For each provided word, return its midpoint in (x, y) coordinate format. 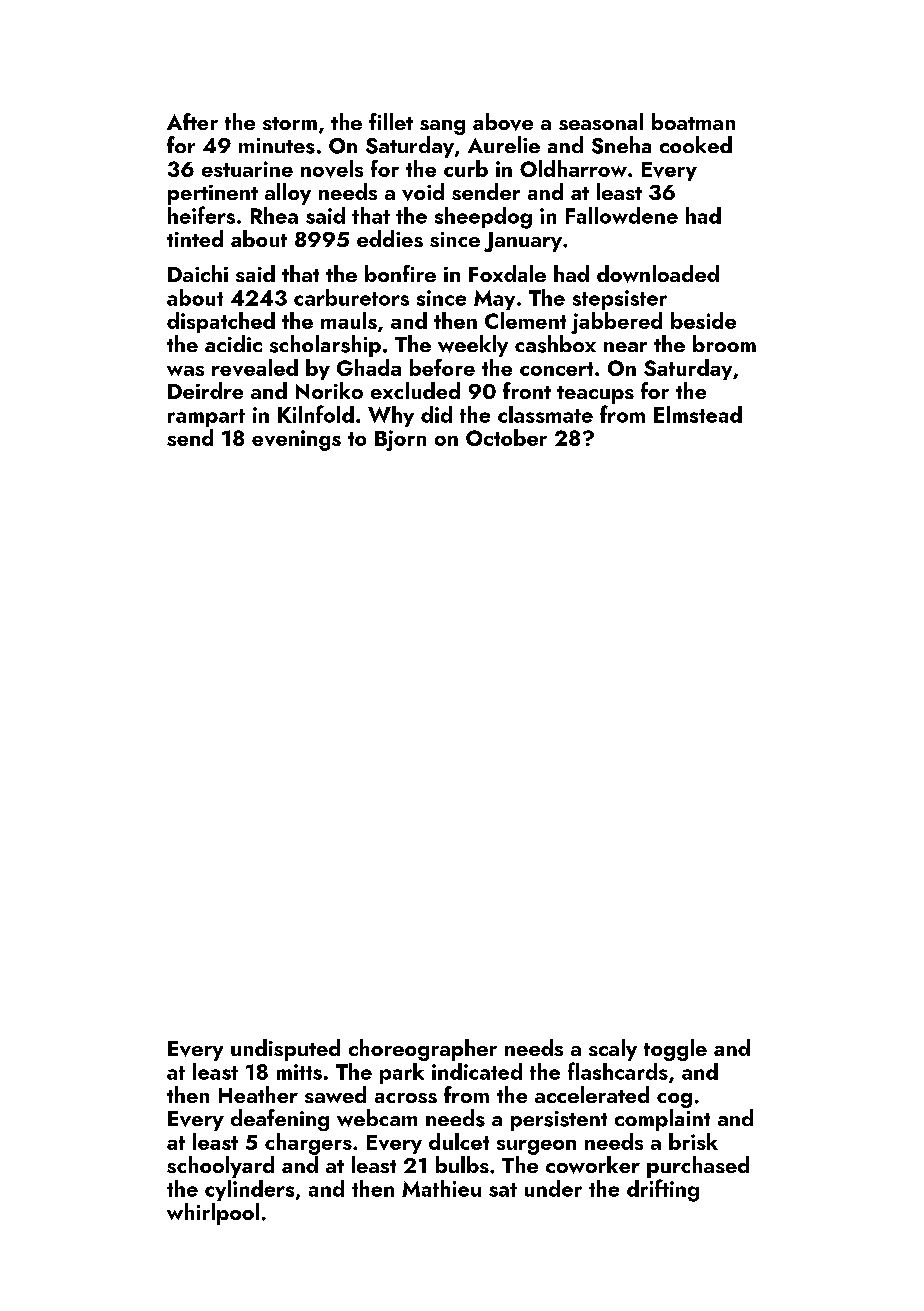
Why (391, 416)
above (503, 122)
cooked (696, 144)
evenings (296, 440)
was (185, 371)
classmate (545, 414)
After (192, 121)
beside (703, 320)
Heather (258, 1094)
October (506, 437)
